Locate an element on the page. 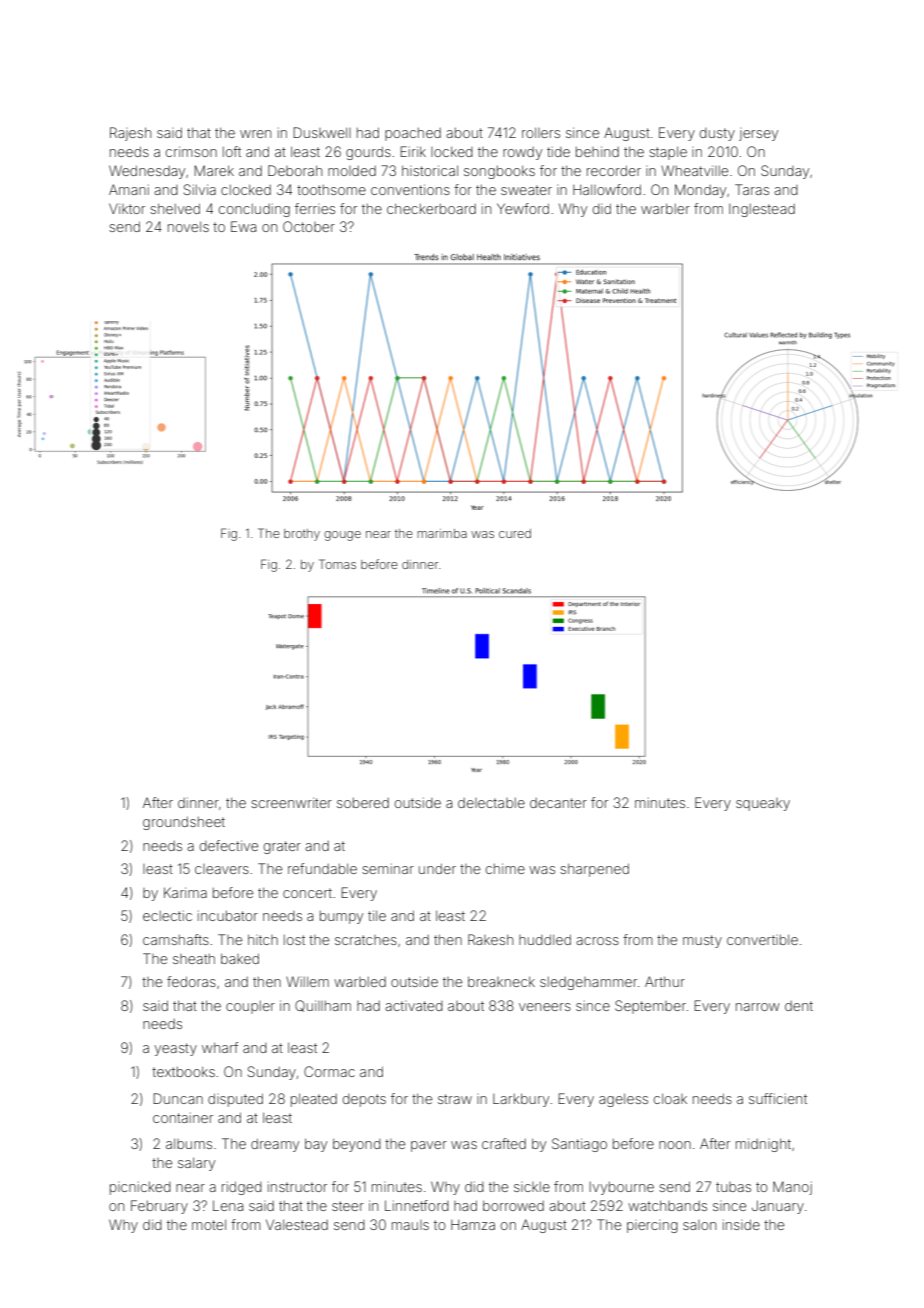 The height and width of the image is (1308, 924). recorder is located at coordinates (614, 170).
